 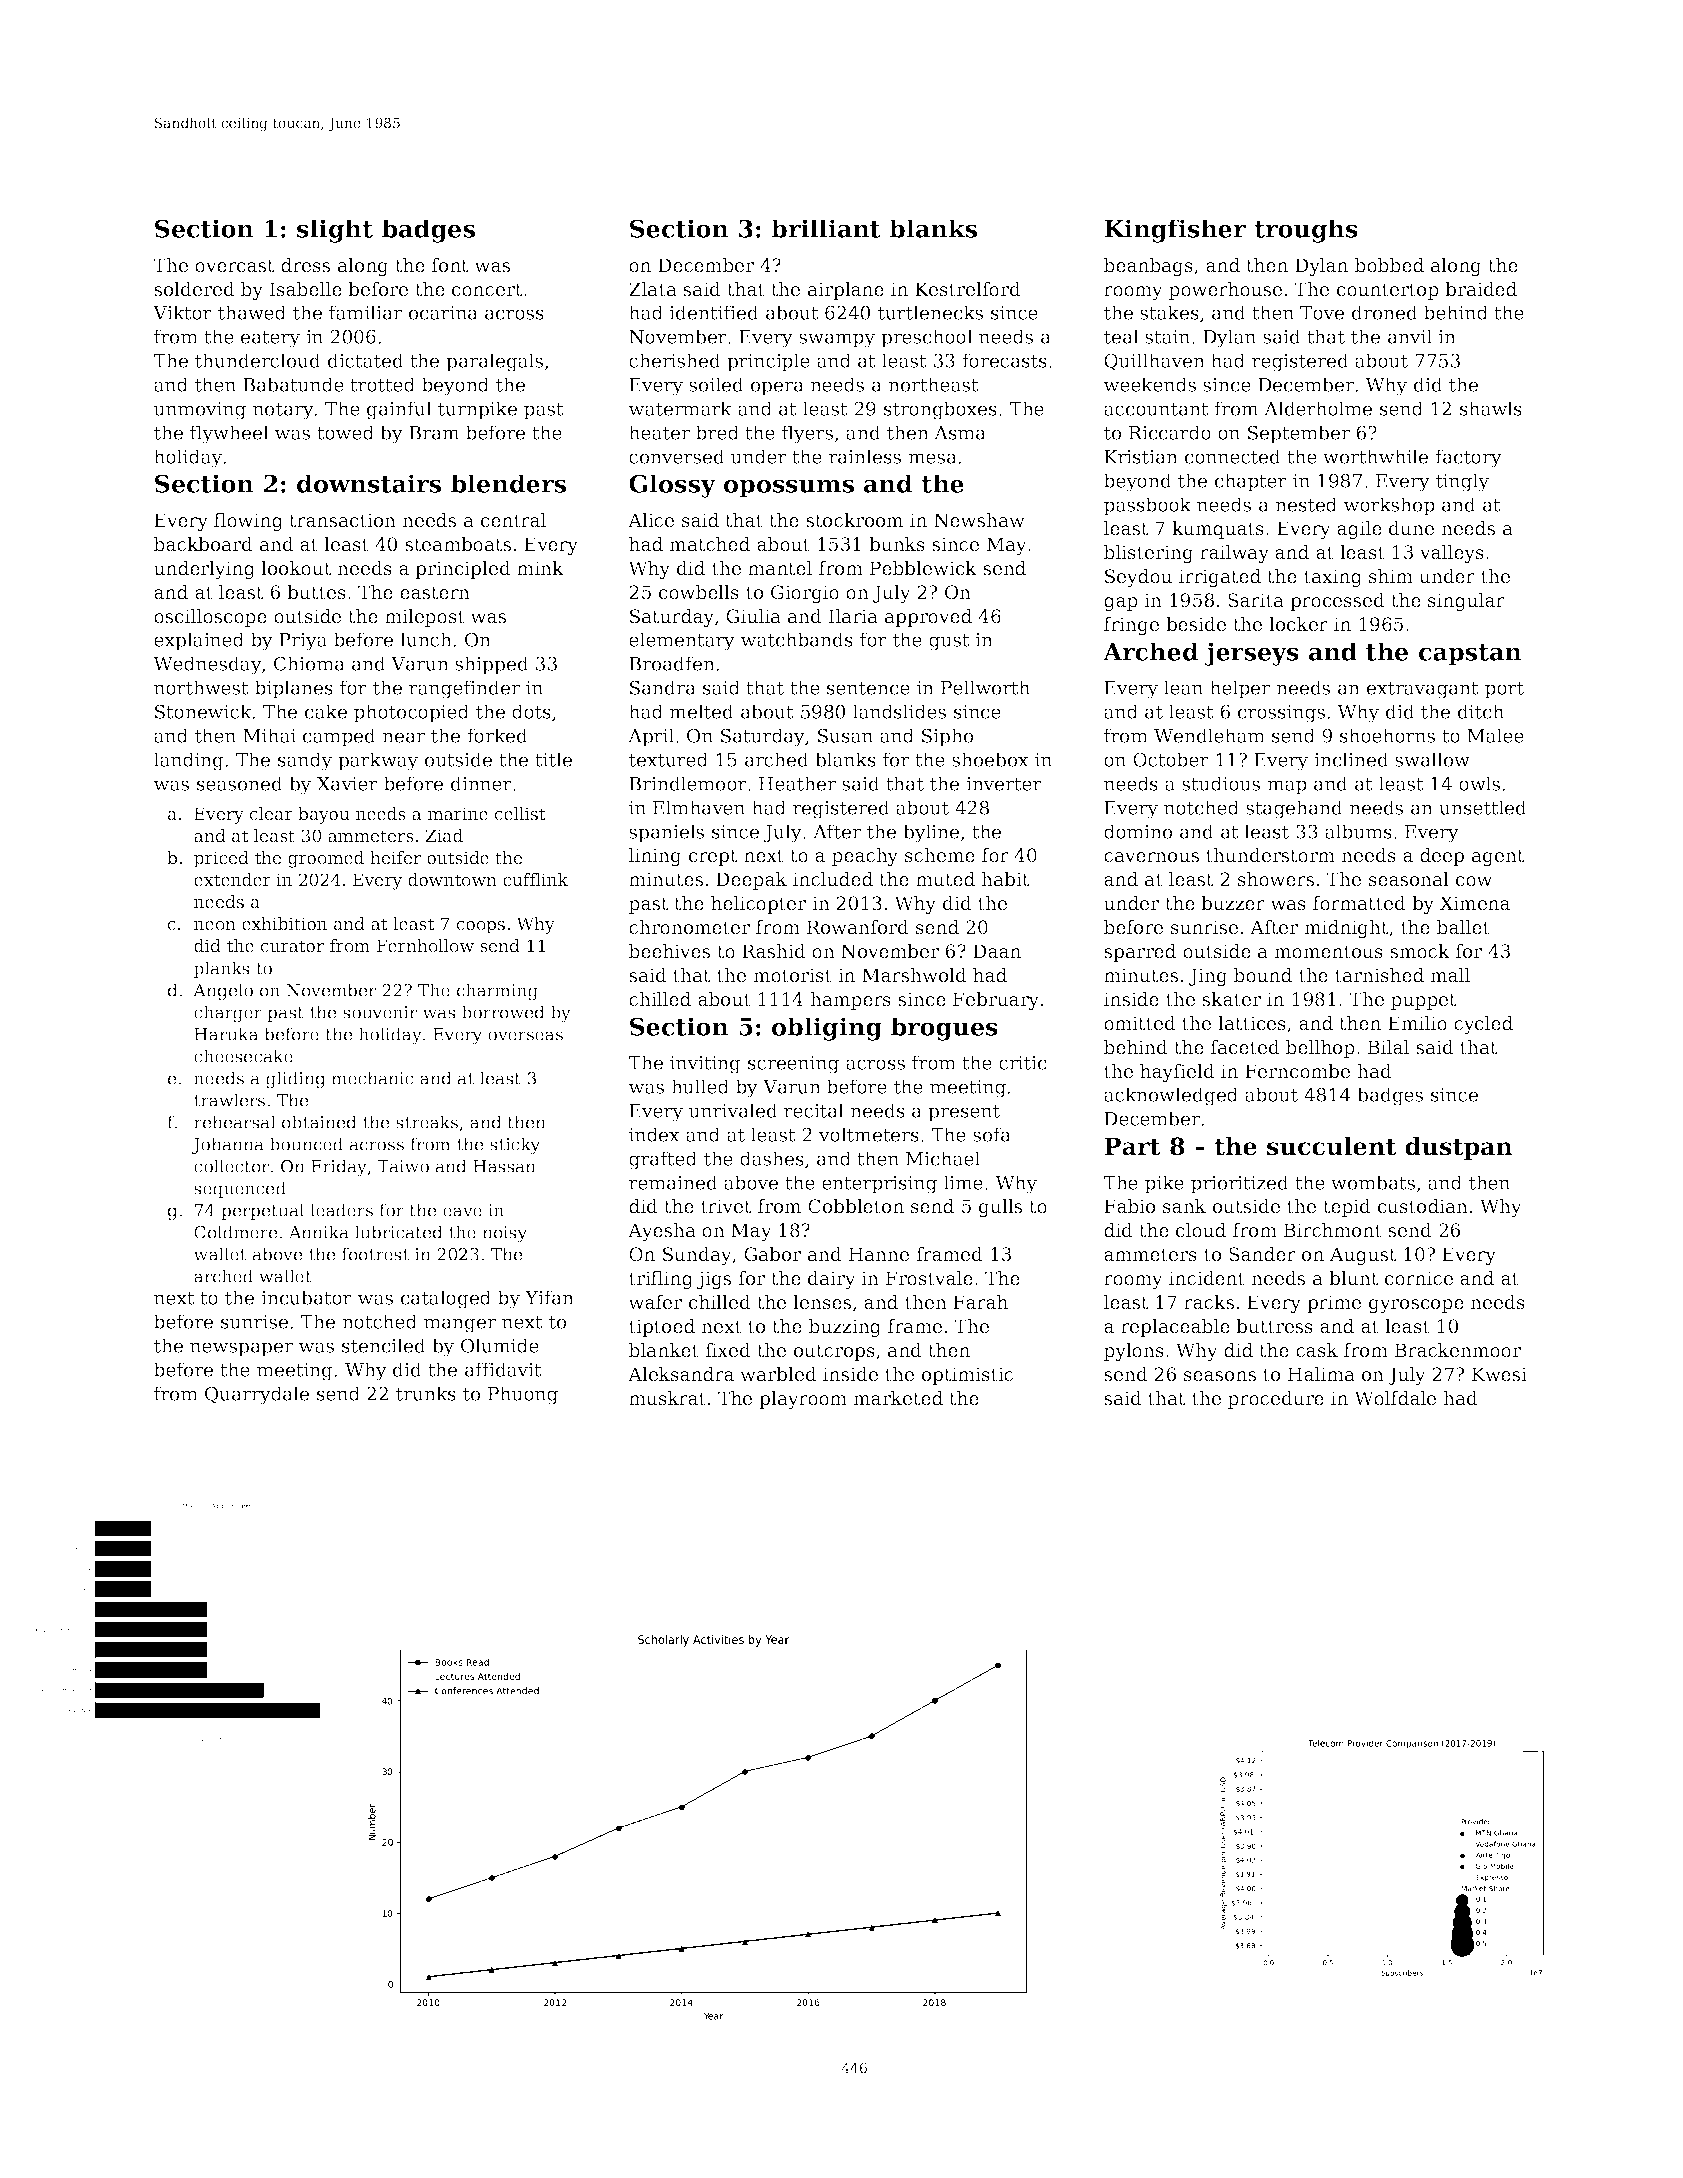 What do you see at coordinates (837, 340) in the document?
I see `swampy` at bounding box center [837, 340].
